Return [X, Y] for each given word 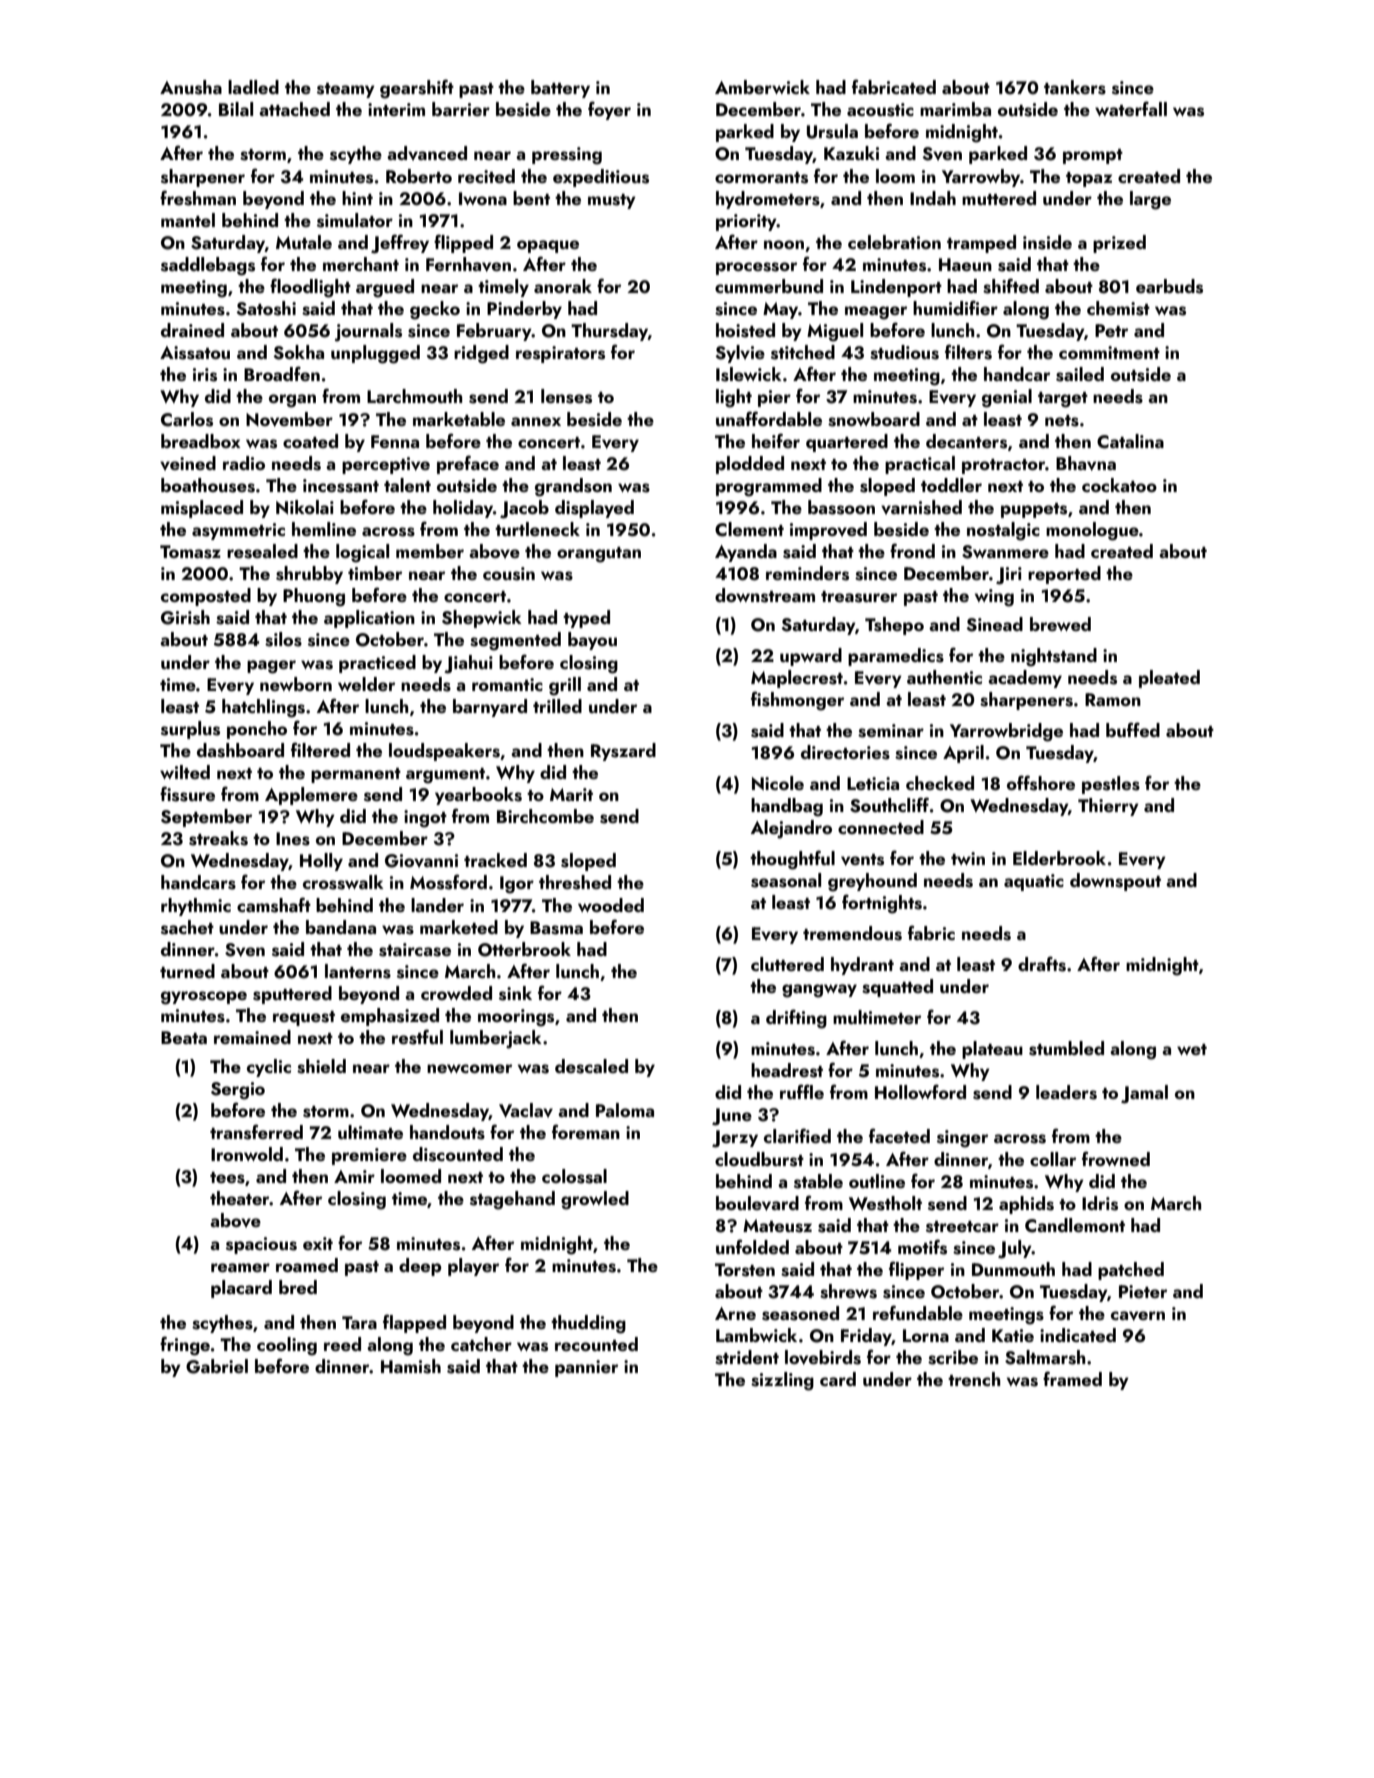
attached [294, 109]
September [206, 818]
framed [1072, 1378]
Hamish [411, 1366]
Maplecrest [797, 679]
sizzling [782, 1381]
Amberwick [762, 87]
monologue [1092, 531]
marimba [955, 109]
